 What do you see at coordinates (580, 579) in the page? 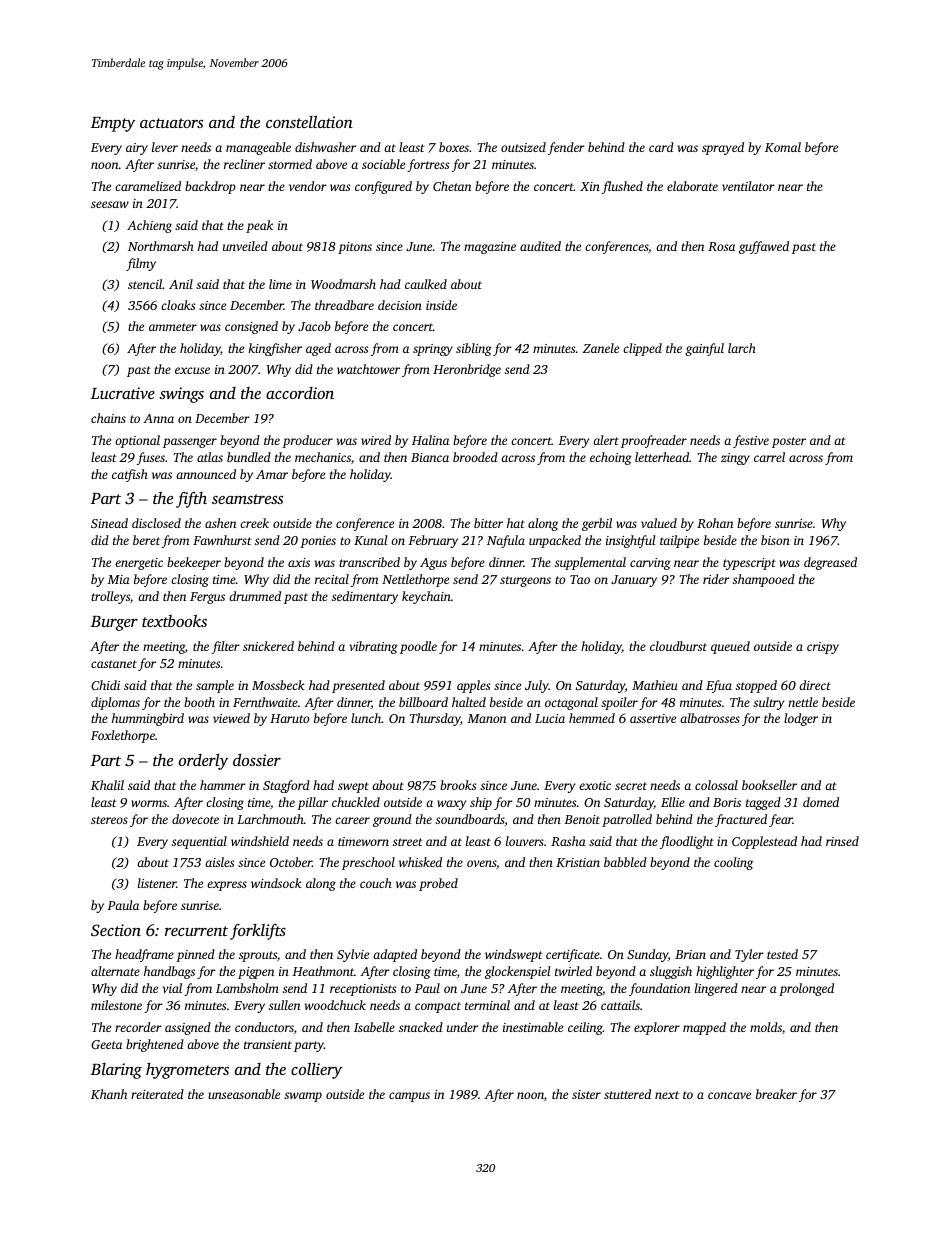
I see `Tao` at bounding box center [580, 579].
